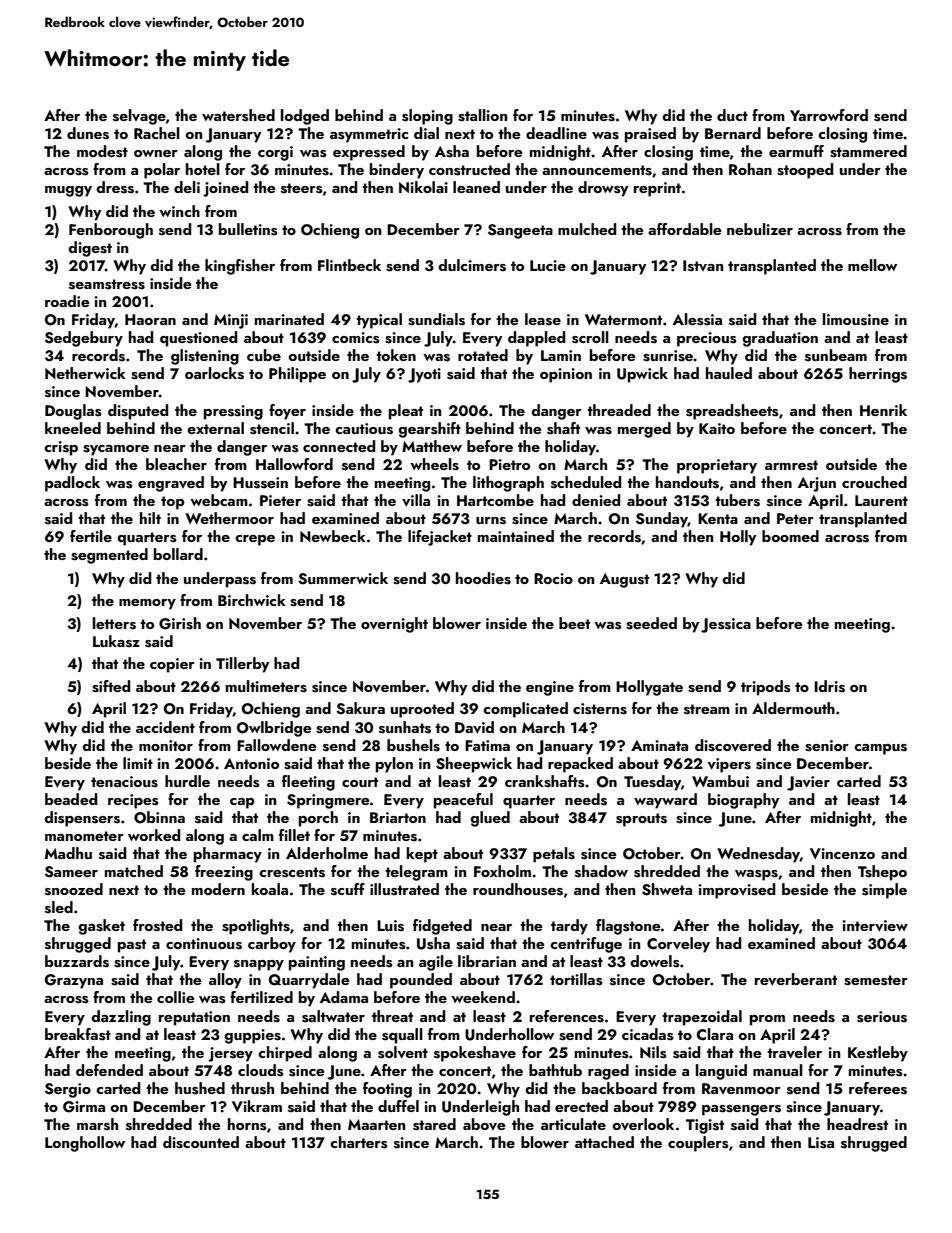  I want to click on hoodies, so click(483, 578).
